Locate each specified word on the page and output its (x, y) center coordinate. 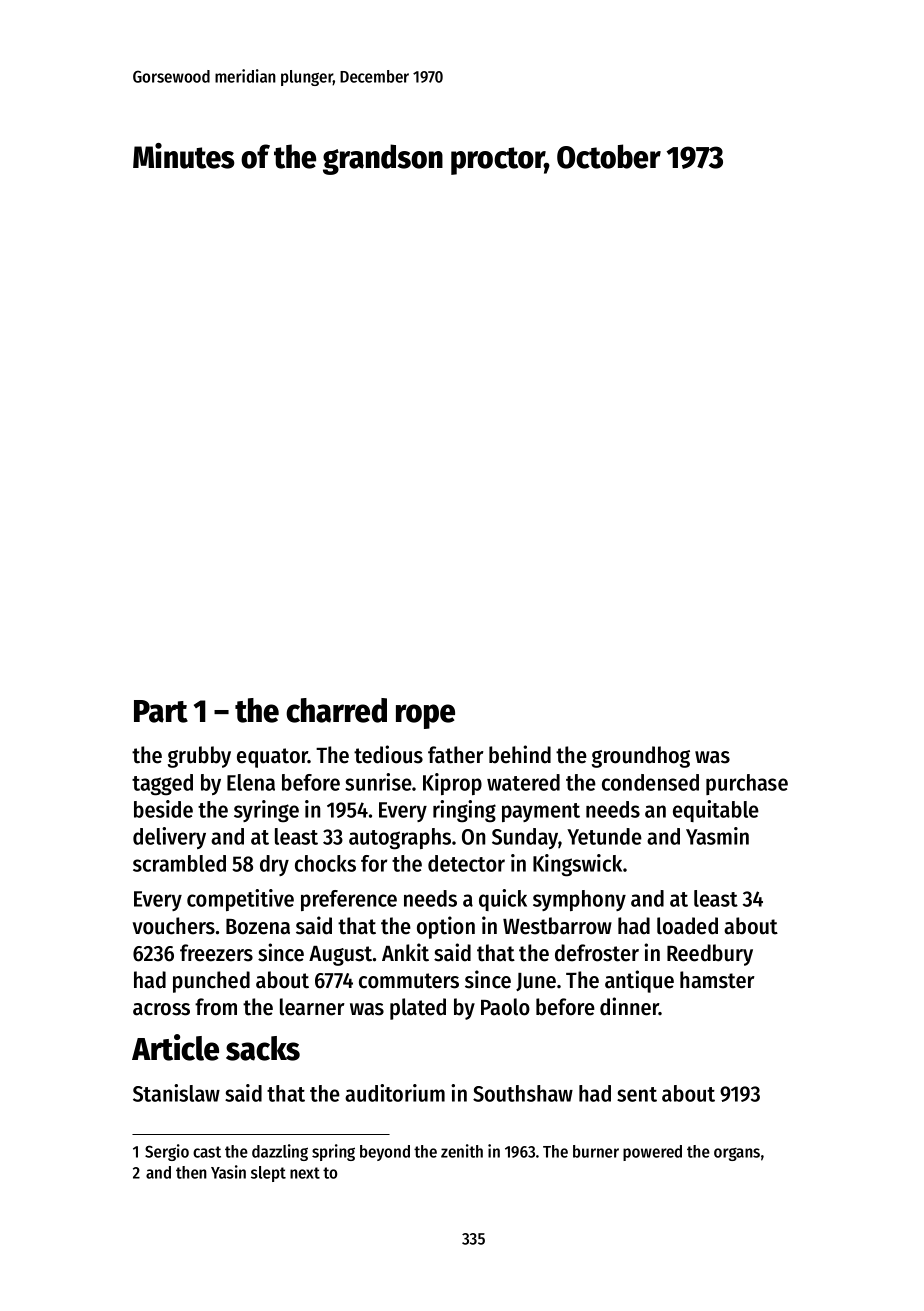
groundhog (641, 757)
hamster (717, 980)
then (191, 1172)
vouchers (174, 926)
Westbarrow (557, 926)
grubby (199, 757)
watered (523, 782)
